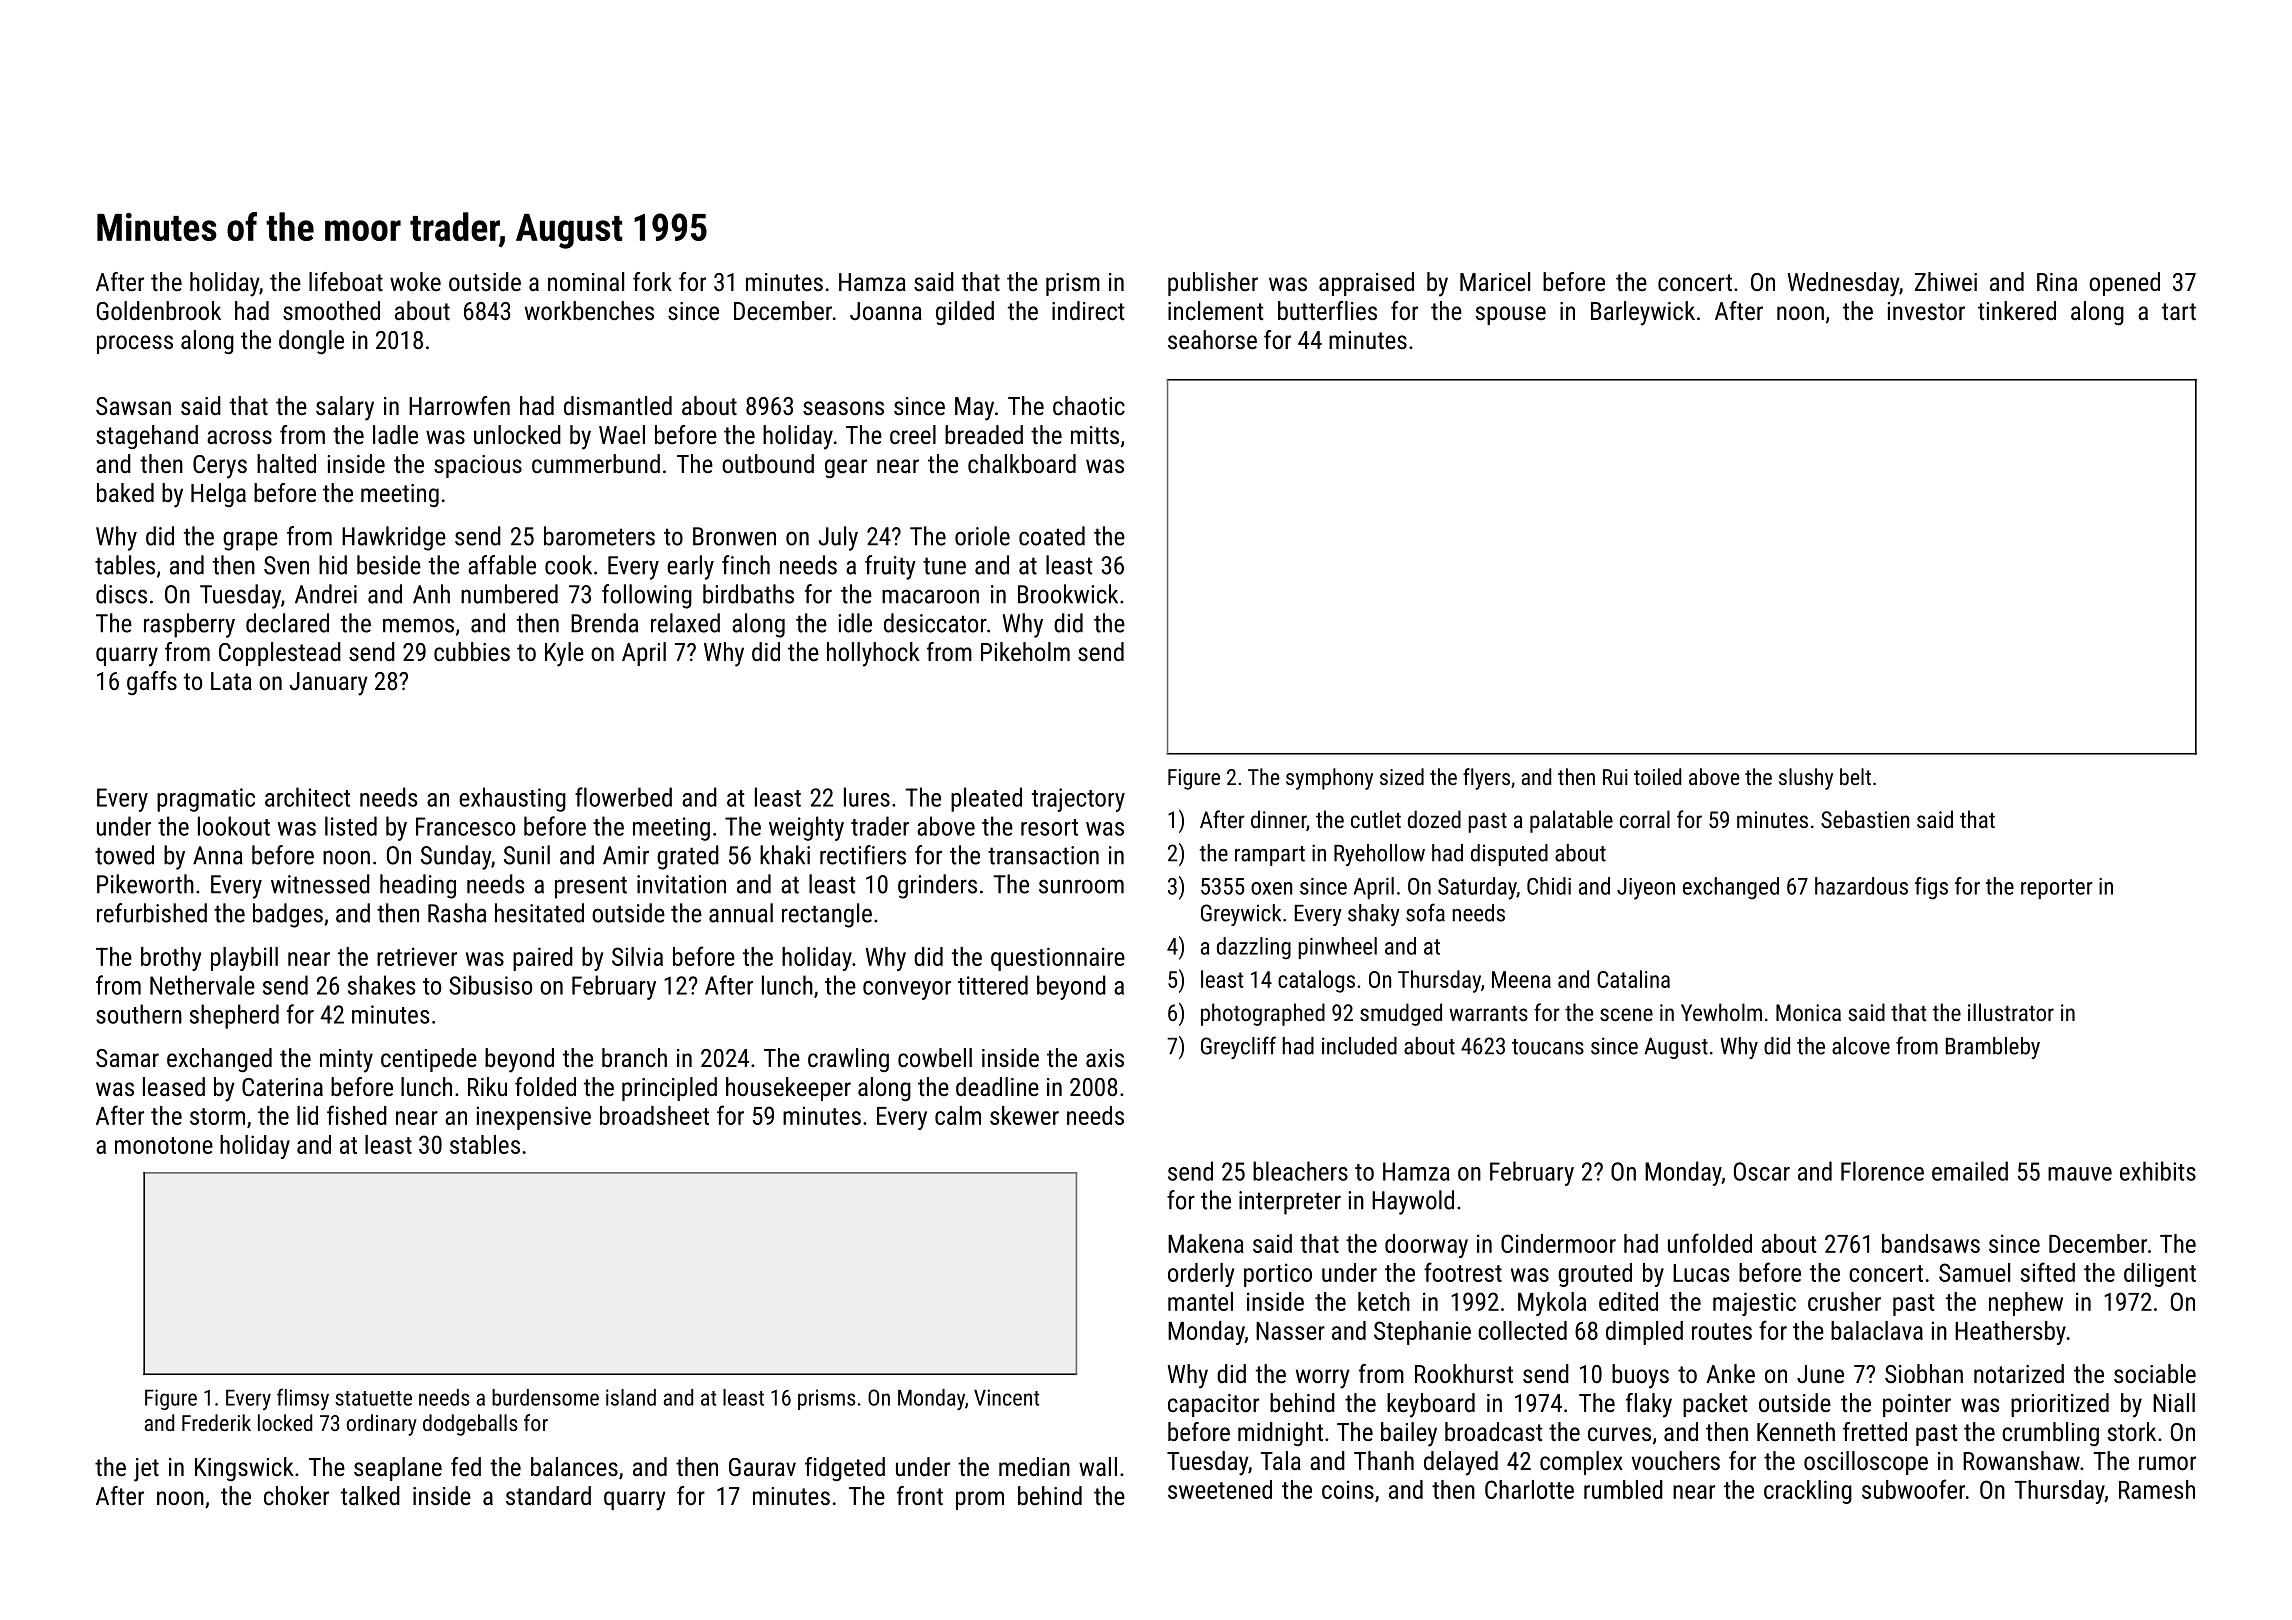 The image size is (2292, 1620). What do you see at coordinates (1855, 776) in the screenshot?
I see `belt` at bounding box center [1855, 776].
